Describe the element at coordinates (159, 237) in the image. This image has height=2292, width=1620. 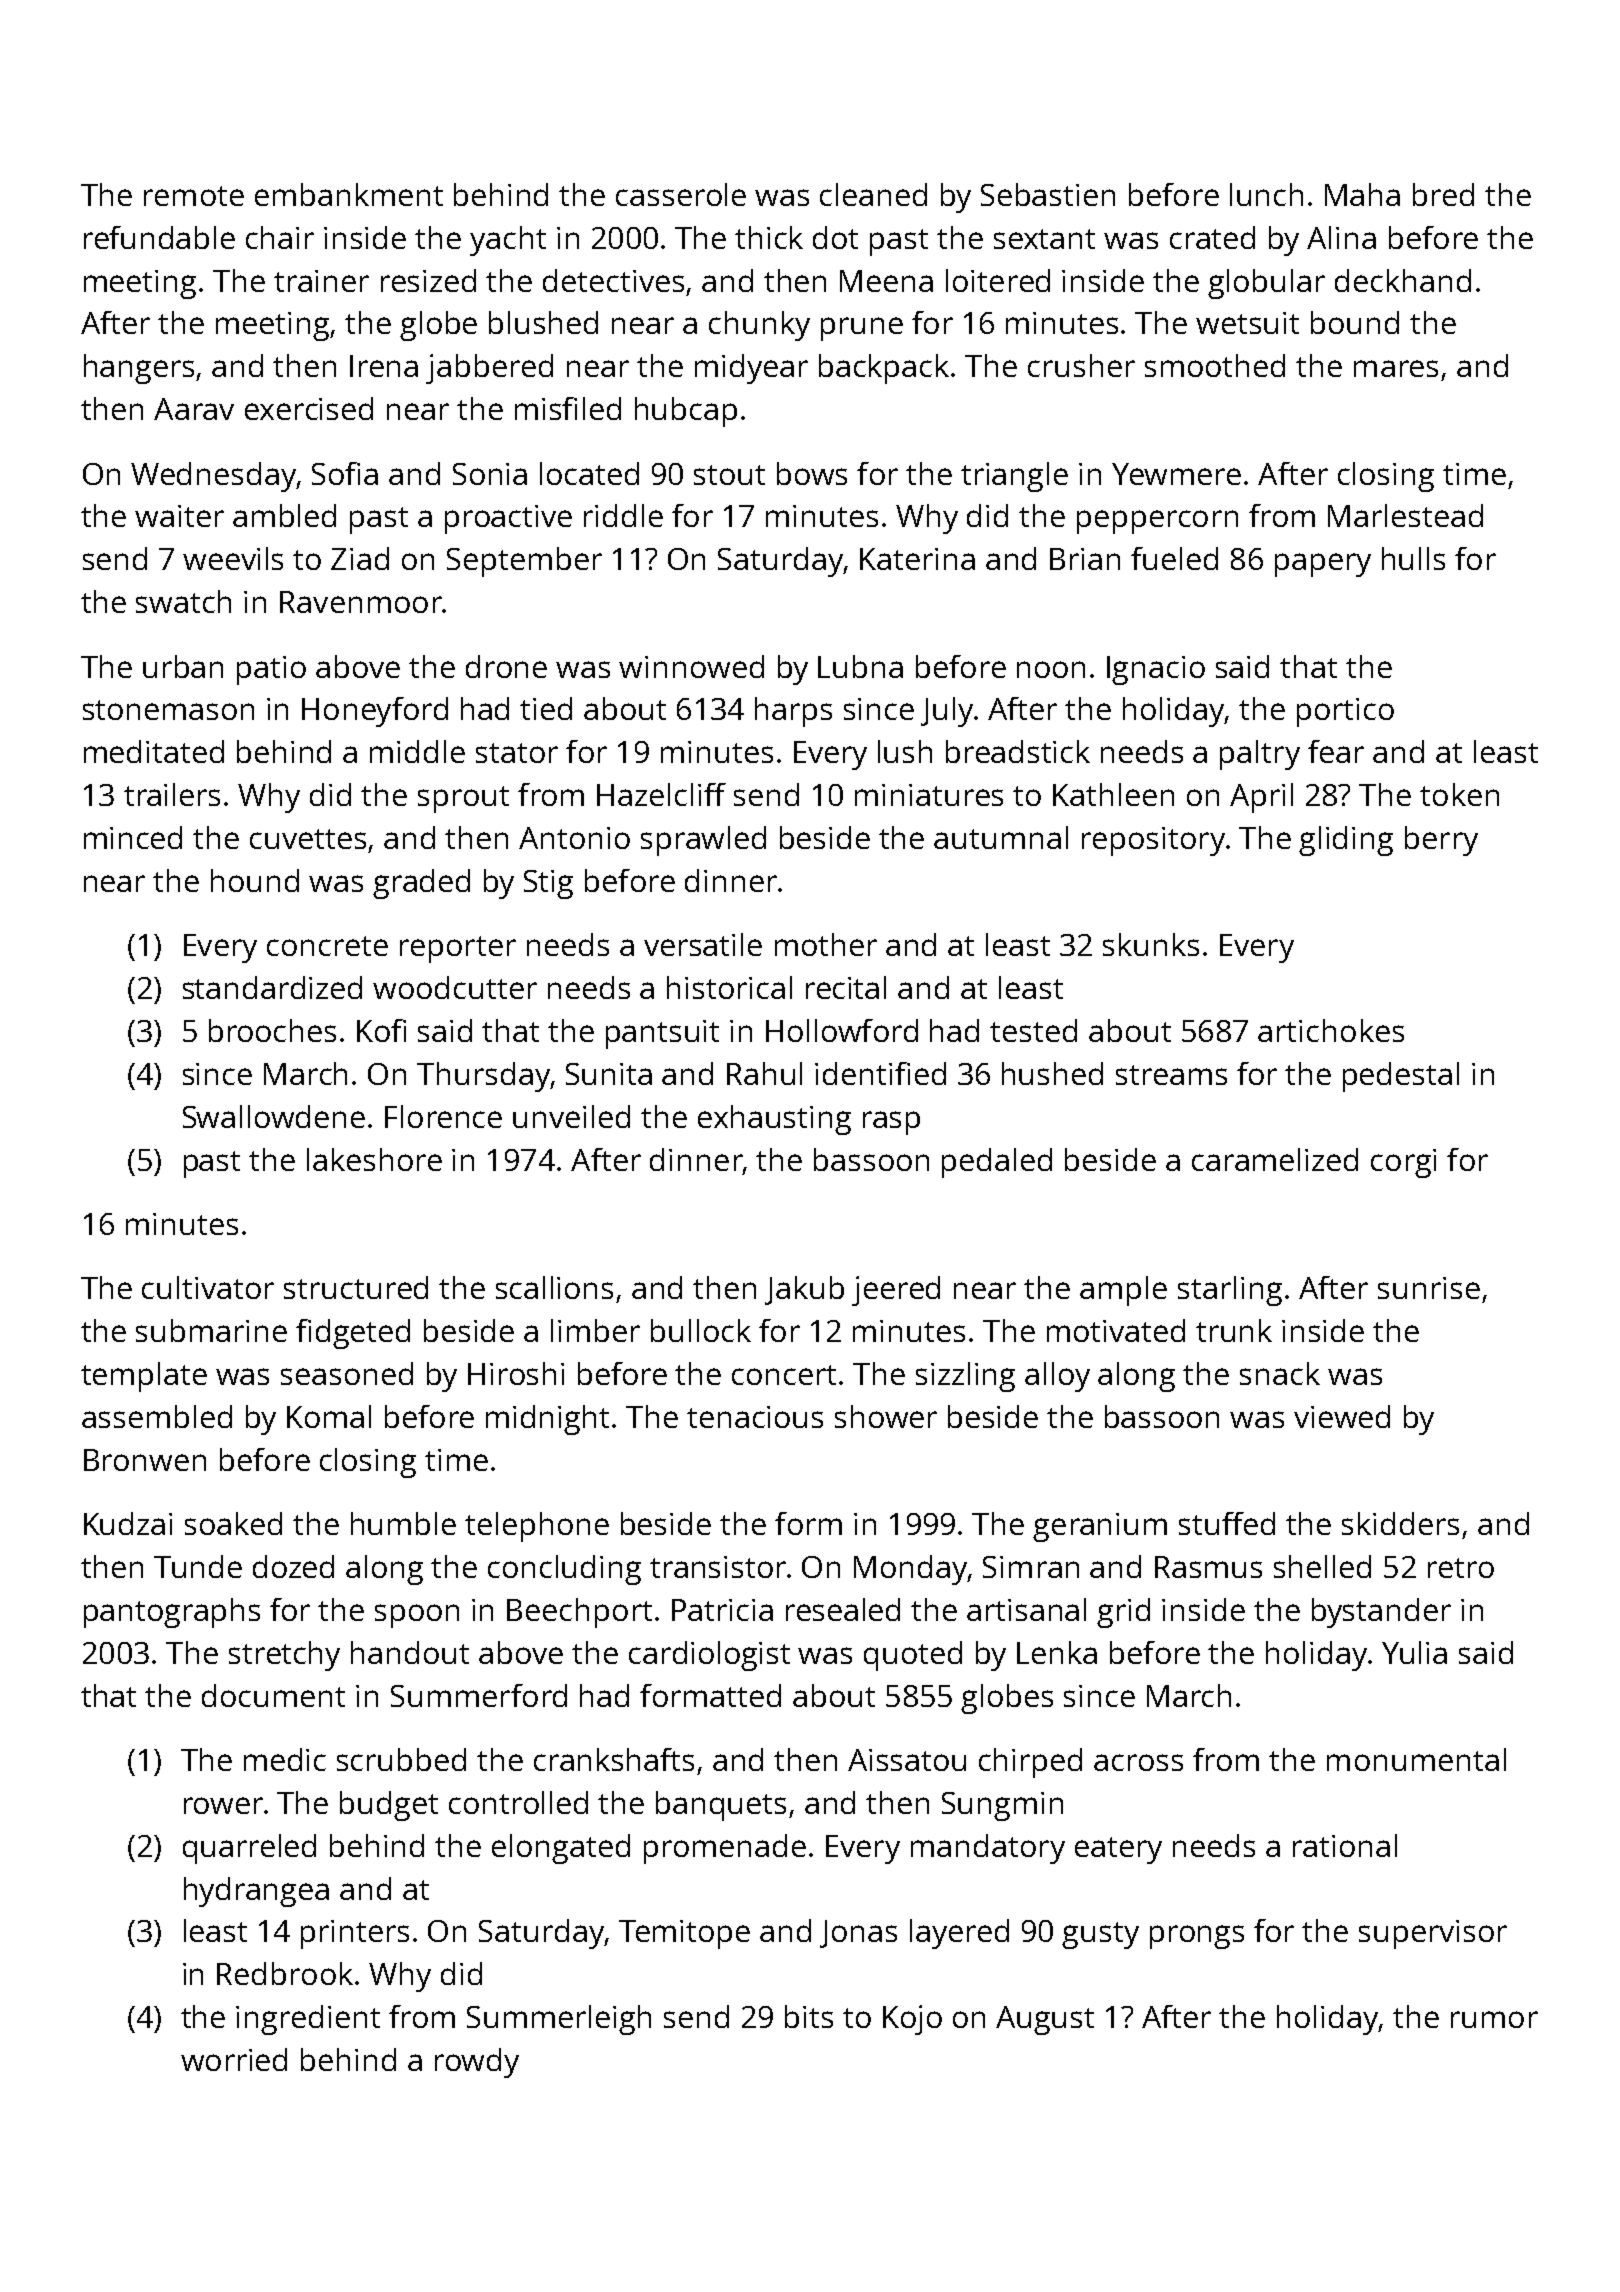
I see `refundable` at that location.
